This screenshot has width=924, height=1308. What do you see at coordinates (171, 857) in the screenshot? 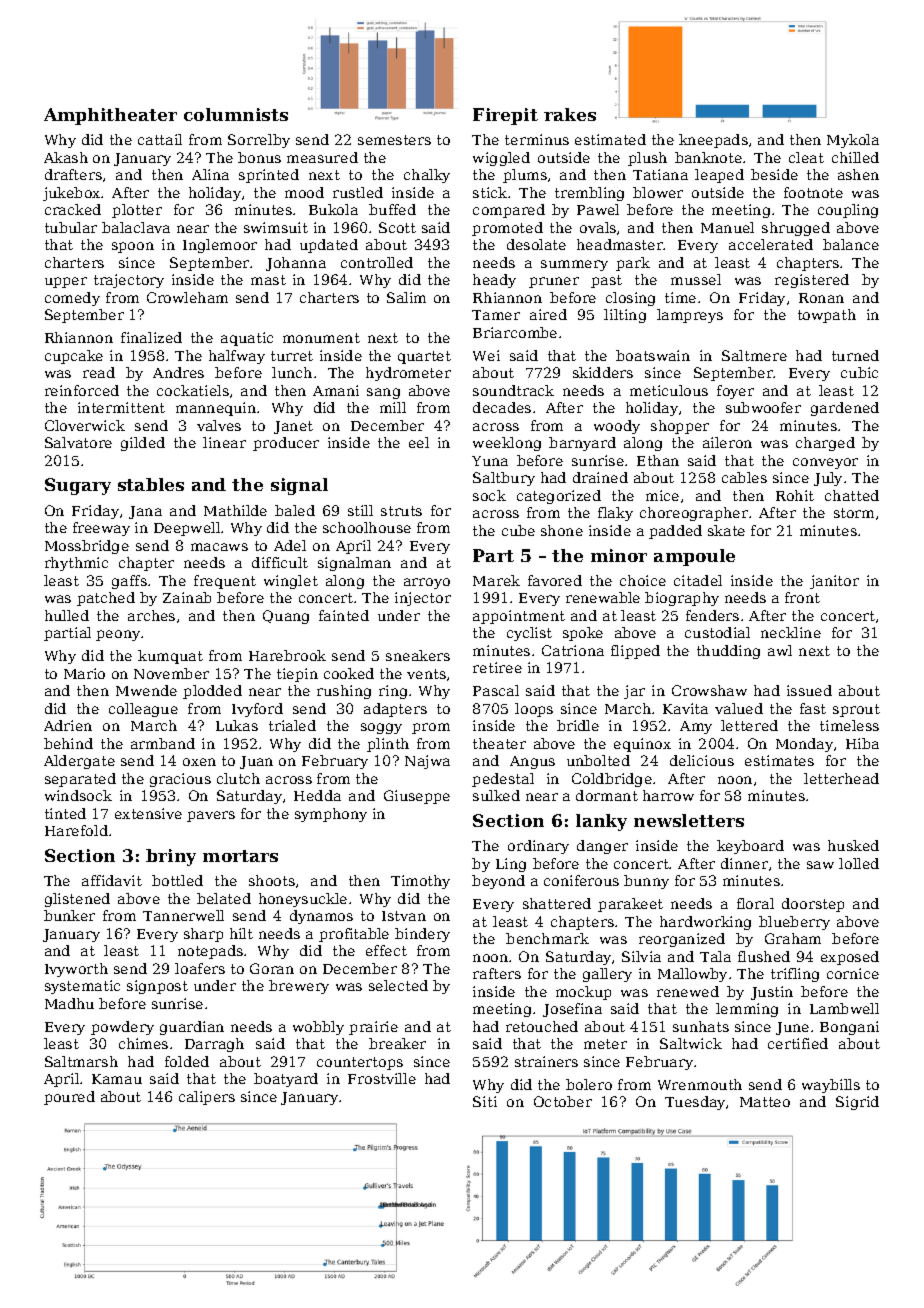
I see `briny` at bounding box center [171, 857].
